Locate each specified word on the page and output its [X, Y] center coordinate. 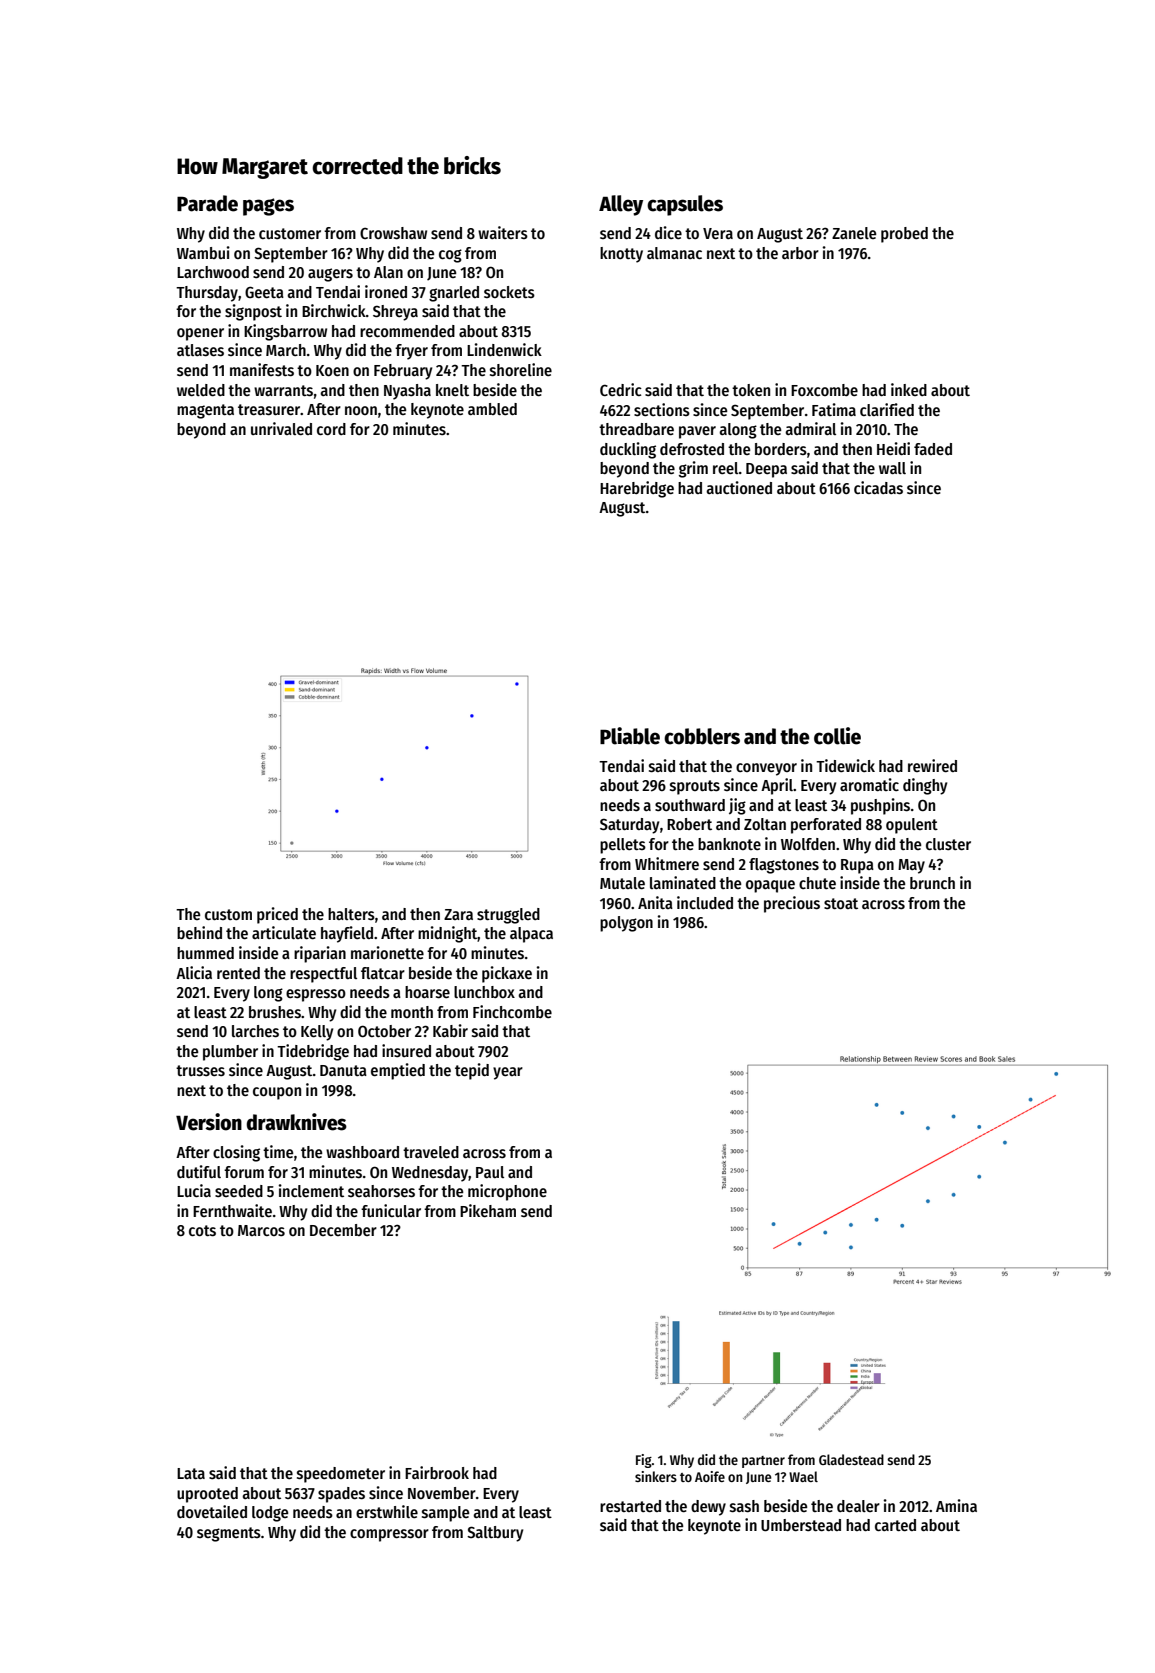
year [508, 1073]
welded [201, 390]
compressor [389, 1535]
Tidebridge [313, 1052]
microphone [507, 1192]
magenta [205, 411]
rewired [932, 765]
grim [693, 469]
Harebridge [637, 489]
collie [837, 736]
